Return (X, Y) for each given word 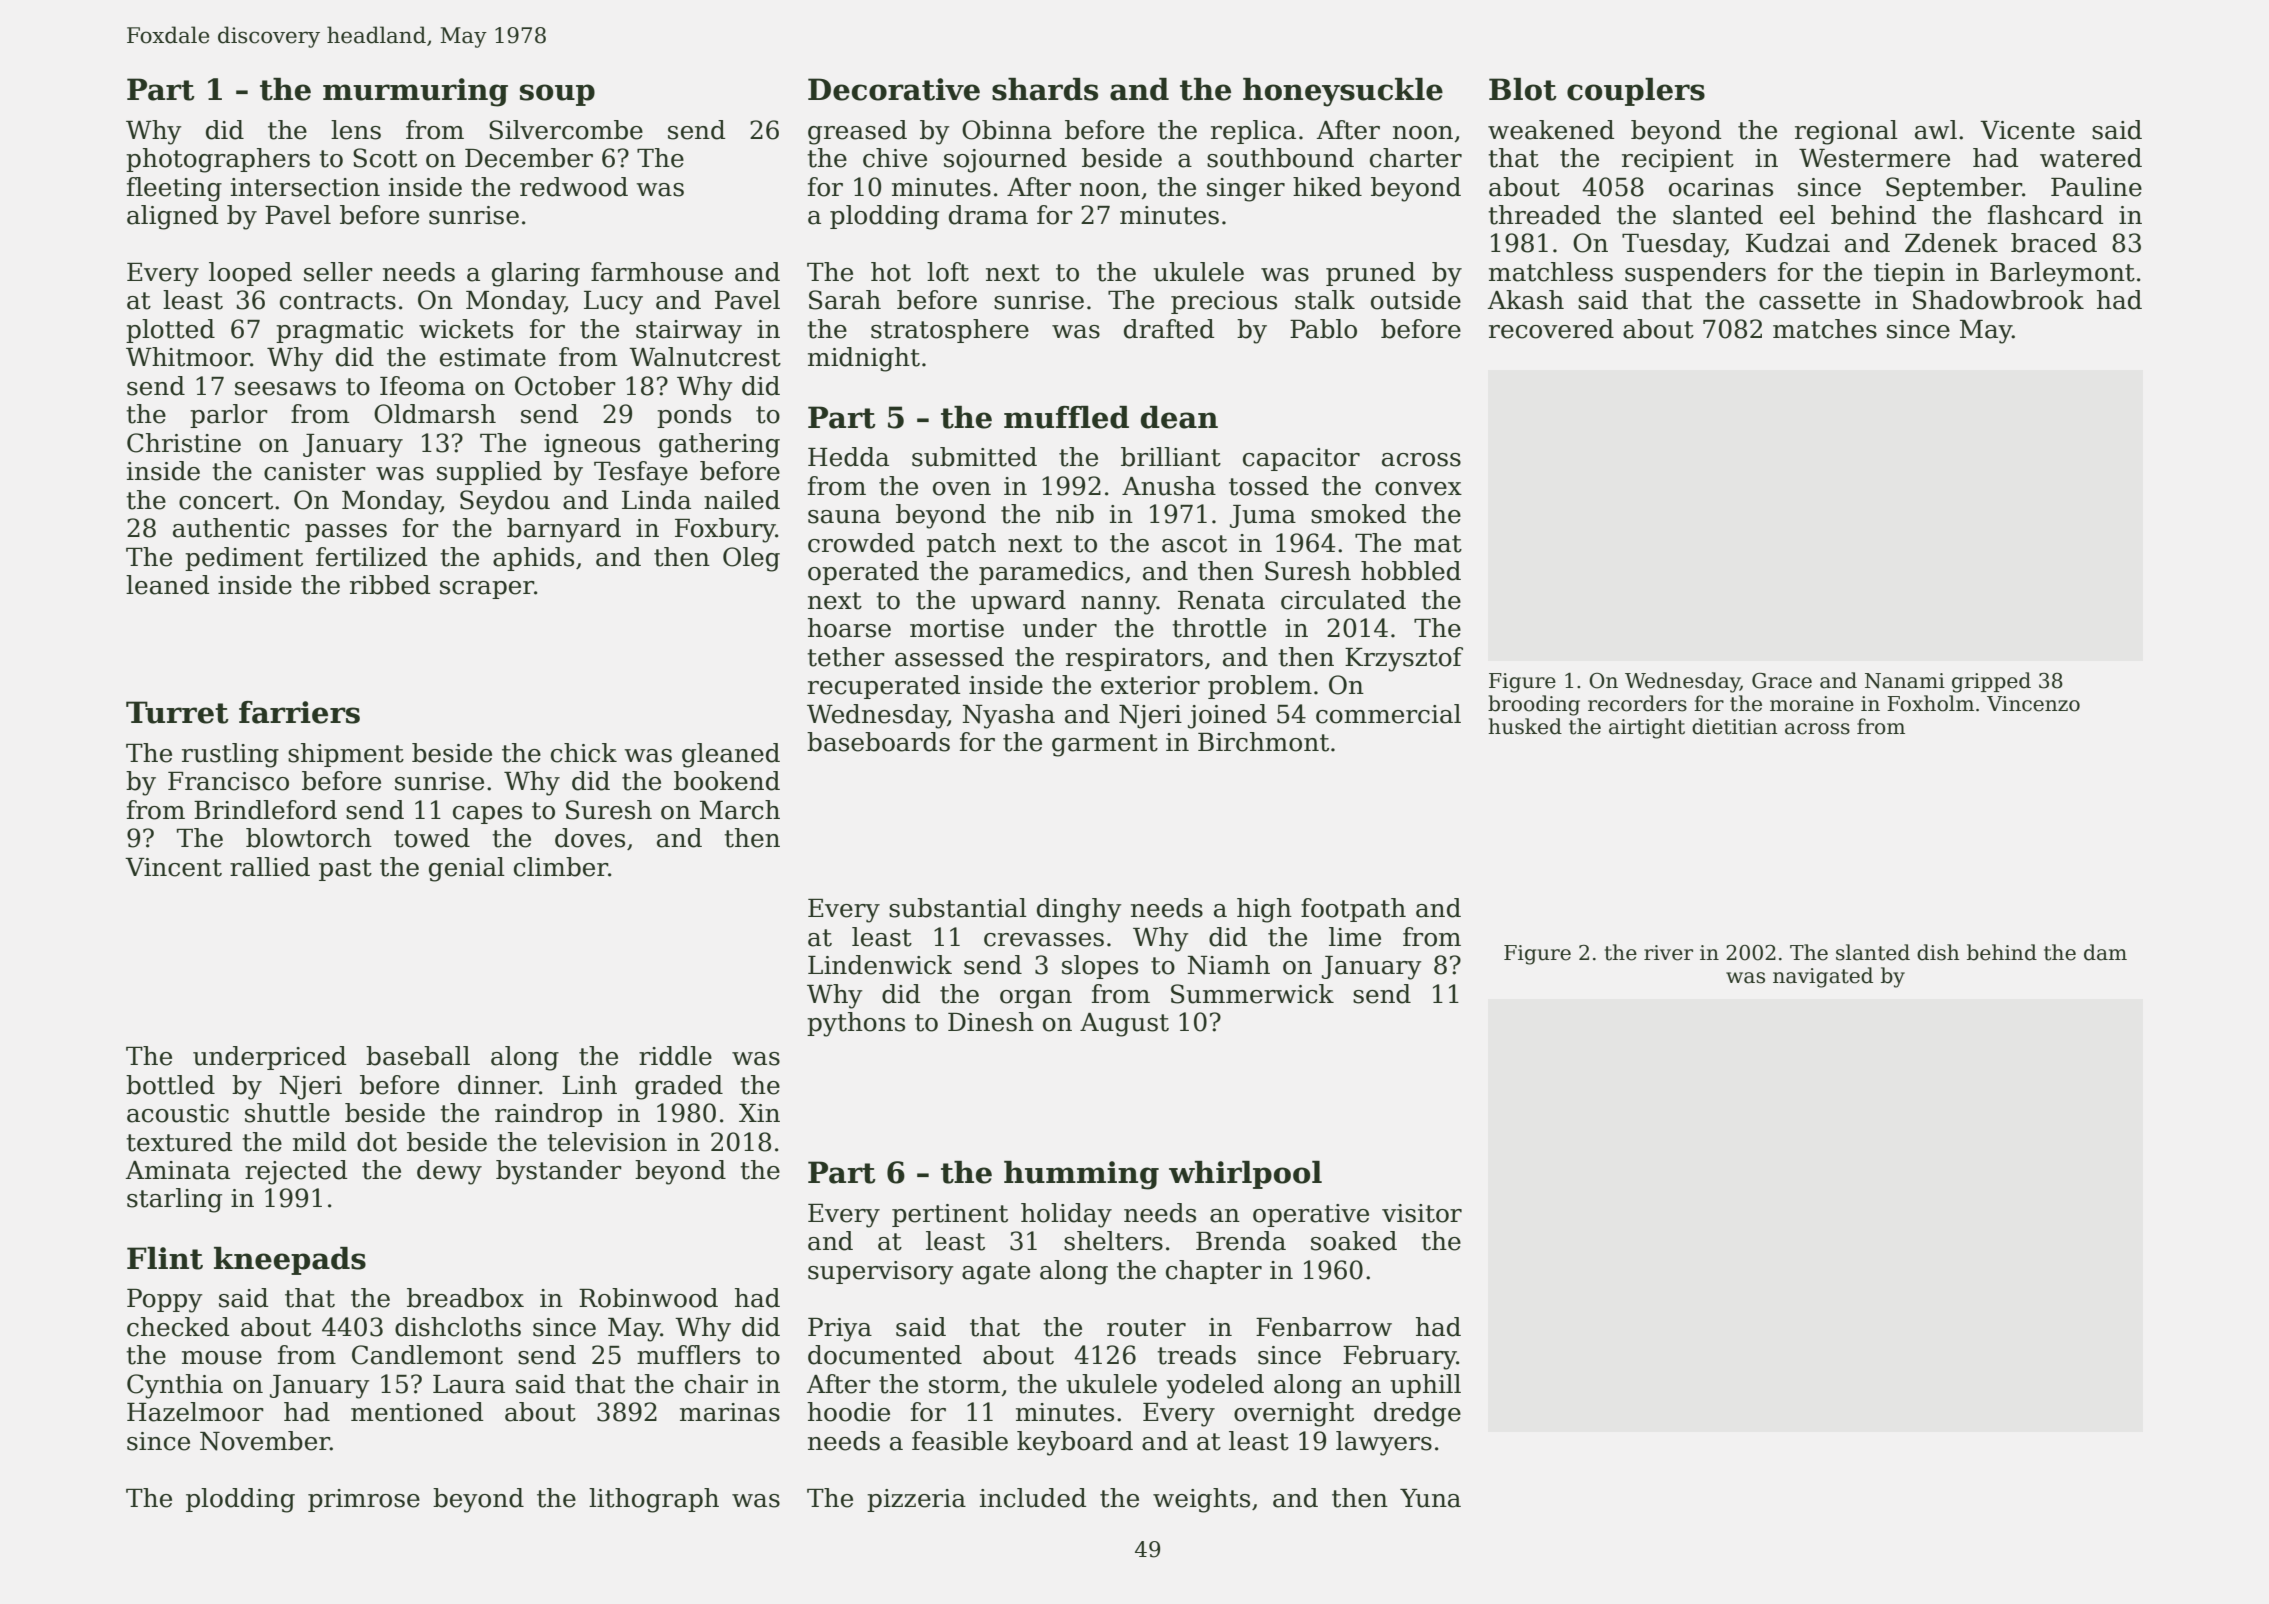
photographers (218, 160)
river (1668, 953)
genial (467, 869)
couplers (1636, 92)
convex (1418, 489)
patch (961, 545)
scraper (487, 590)
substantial (958, 908)
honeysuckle (1343, 92)
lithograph (654, 1500)
